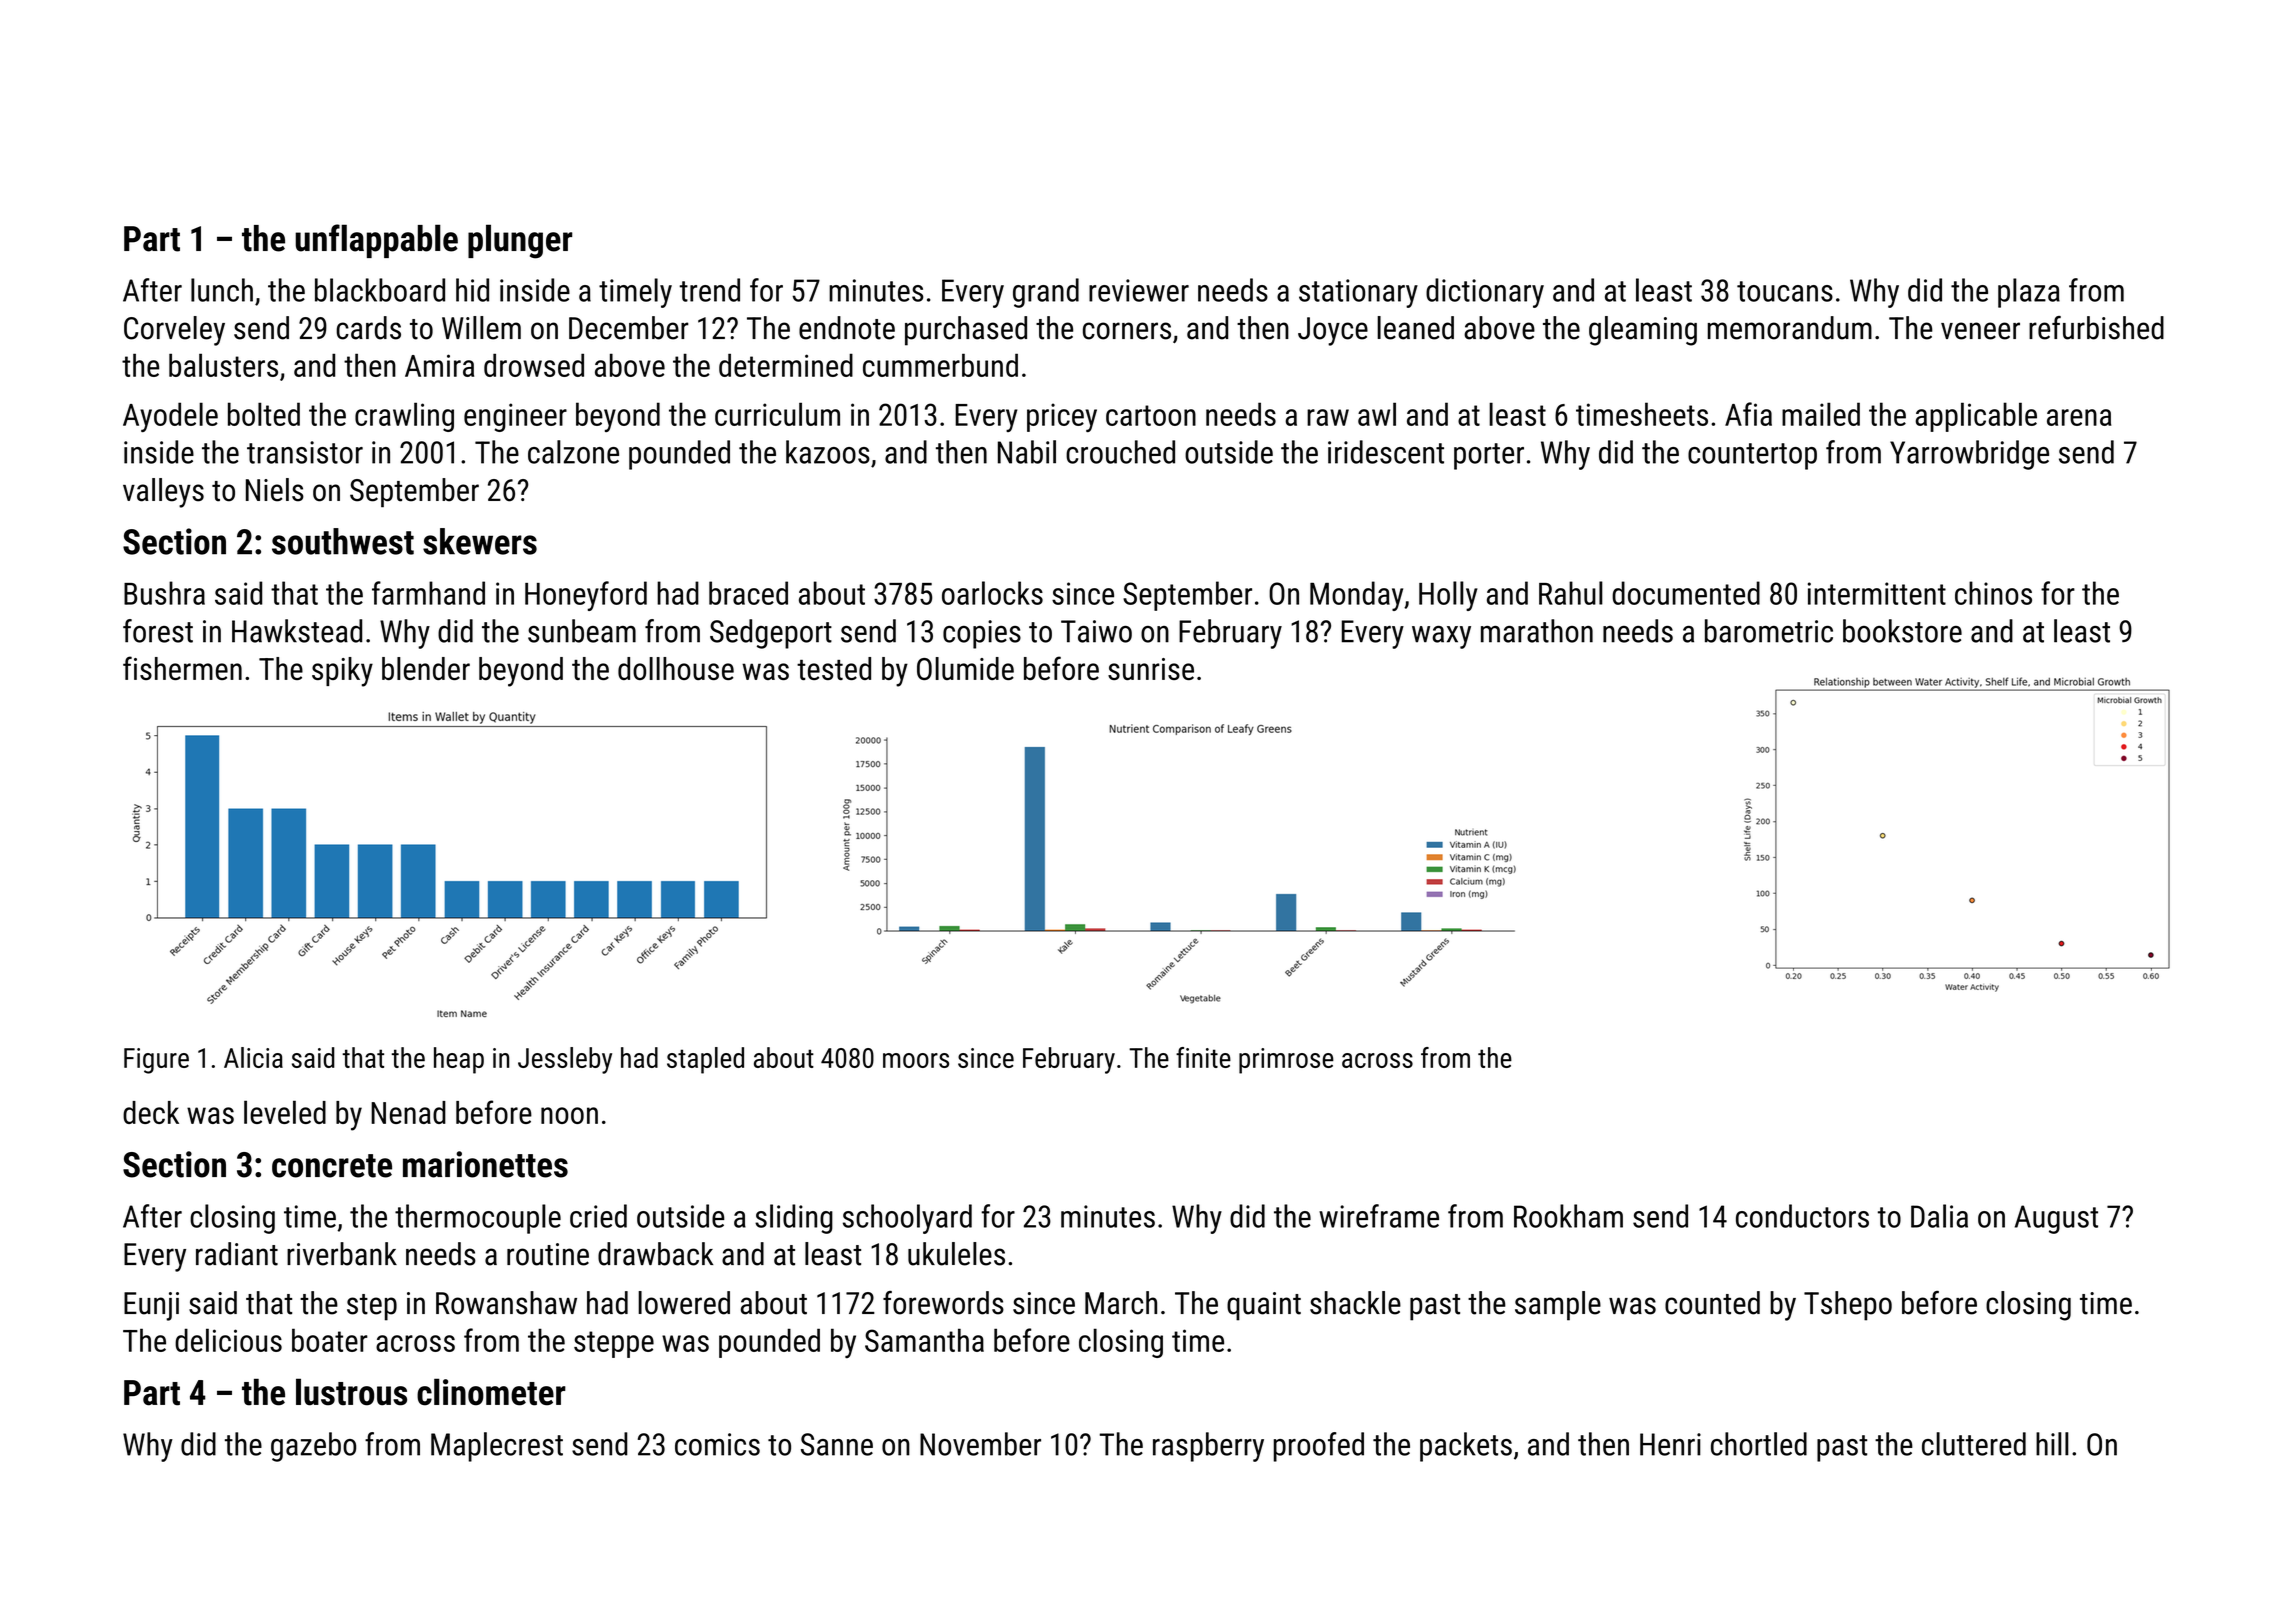  Describe the element at coordinates (1264, 1306) in the document. I see `quaint` at that location.
